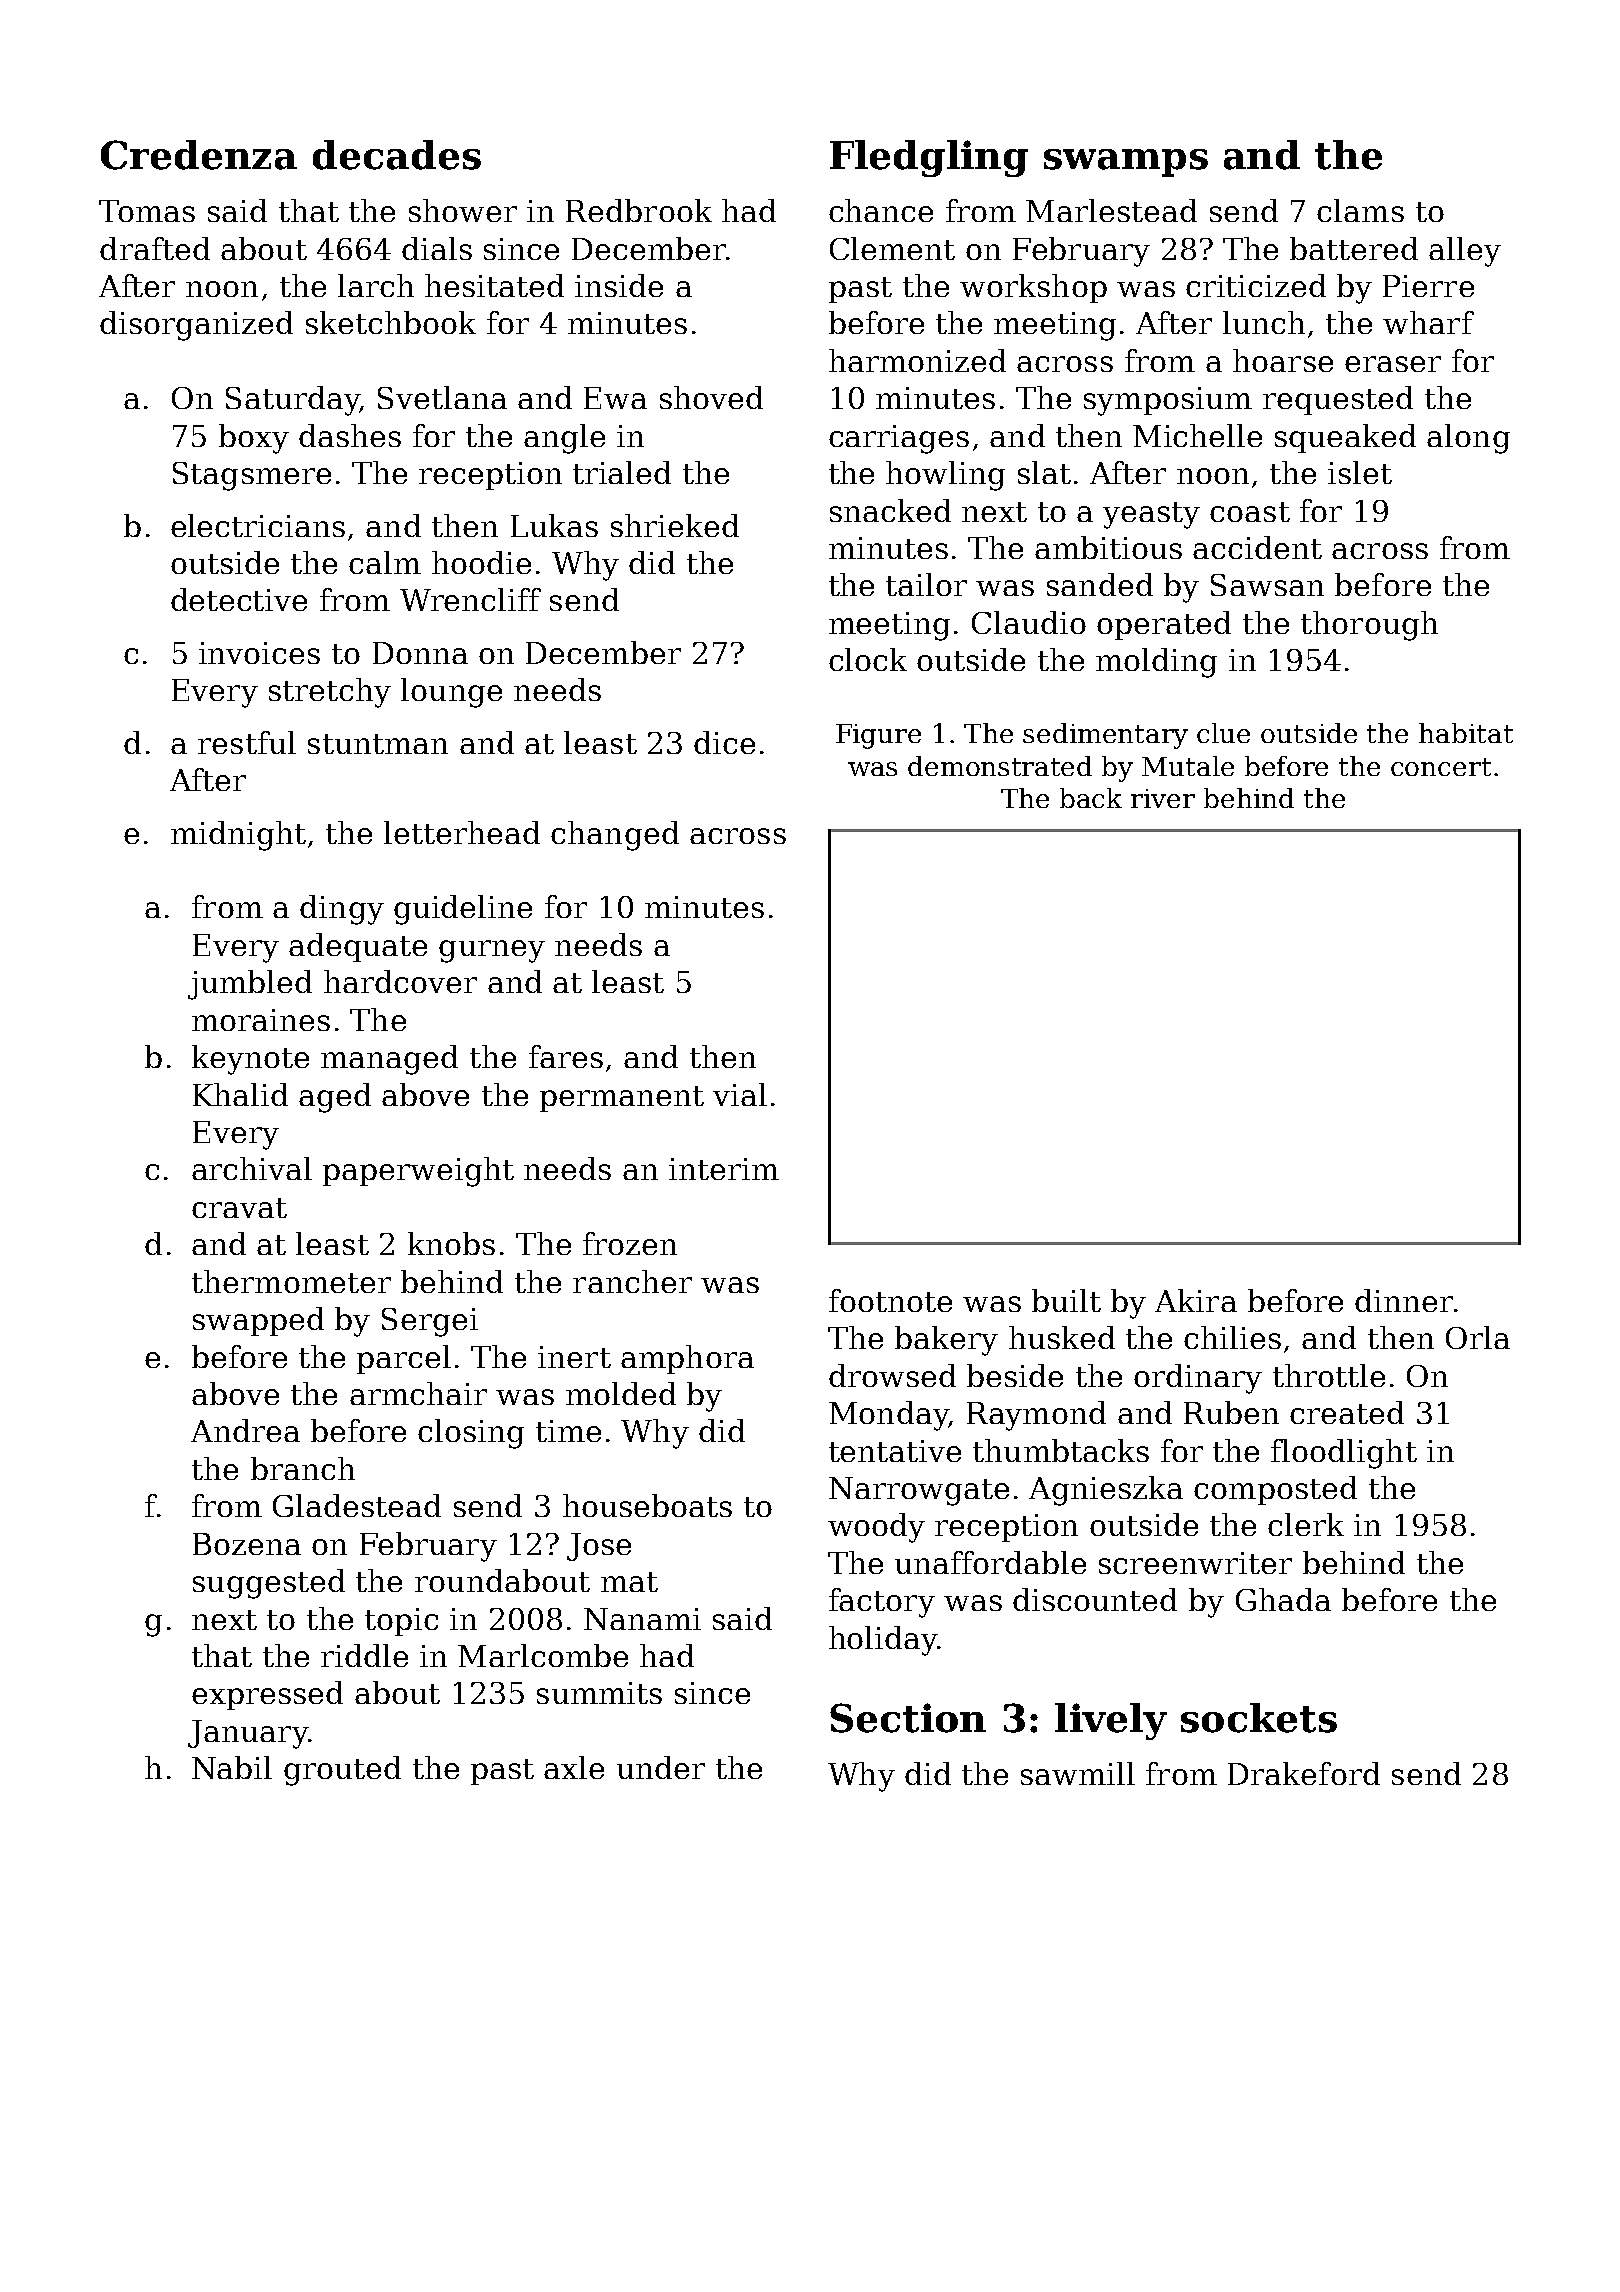 Image resolution: width=1620 pixels, height=2292 pixels. I want to click on jumbled, so click(250, 985).
